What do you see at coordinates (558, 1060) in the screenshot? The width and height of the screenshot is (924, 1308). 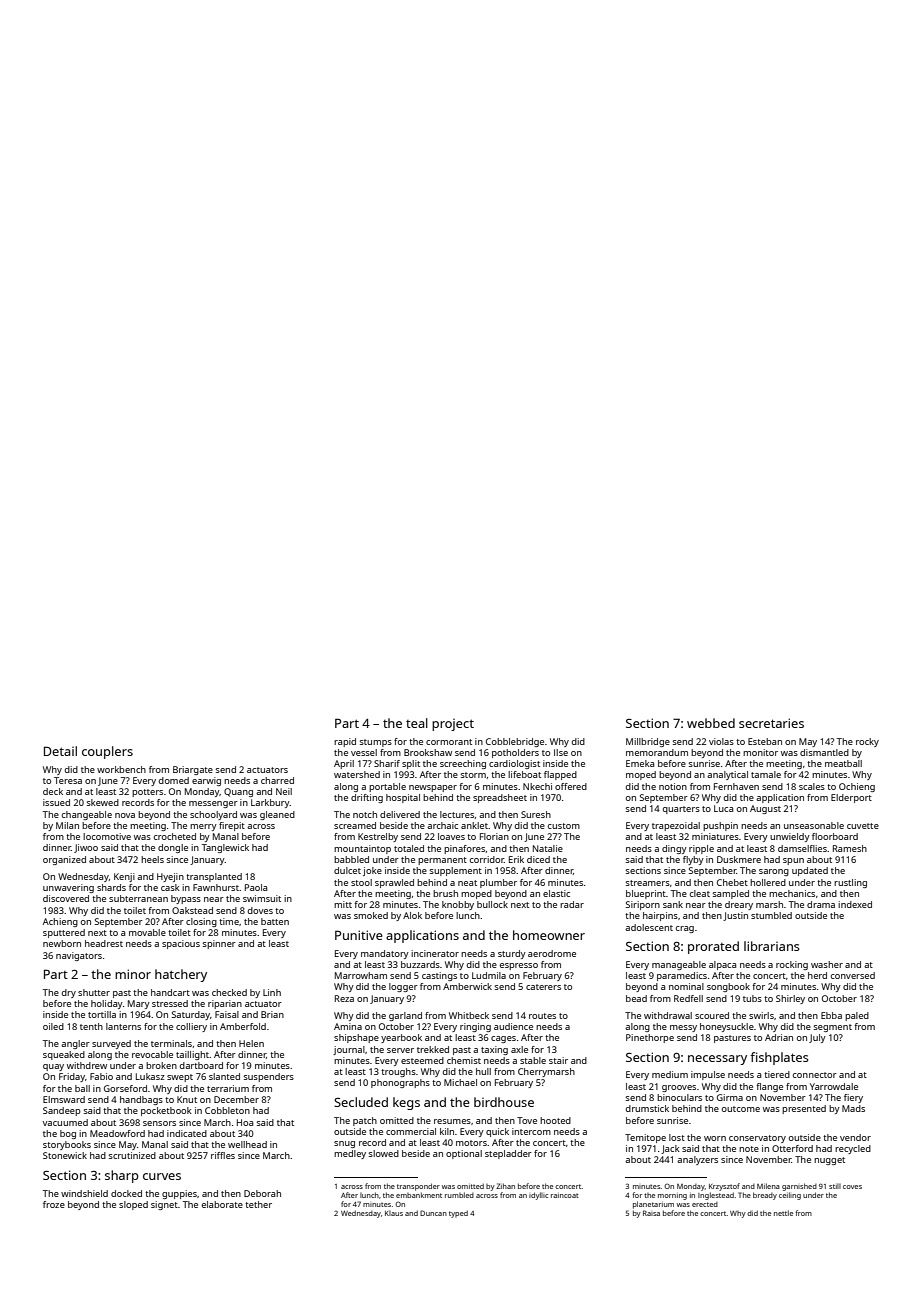 I see `stair` at bounding box center [558, 1060].
